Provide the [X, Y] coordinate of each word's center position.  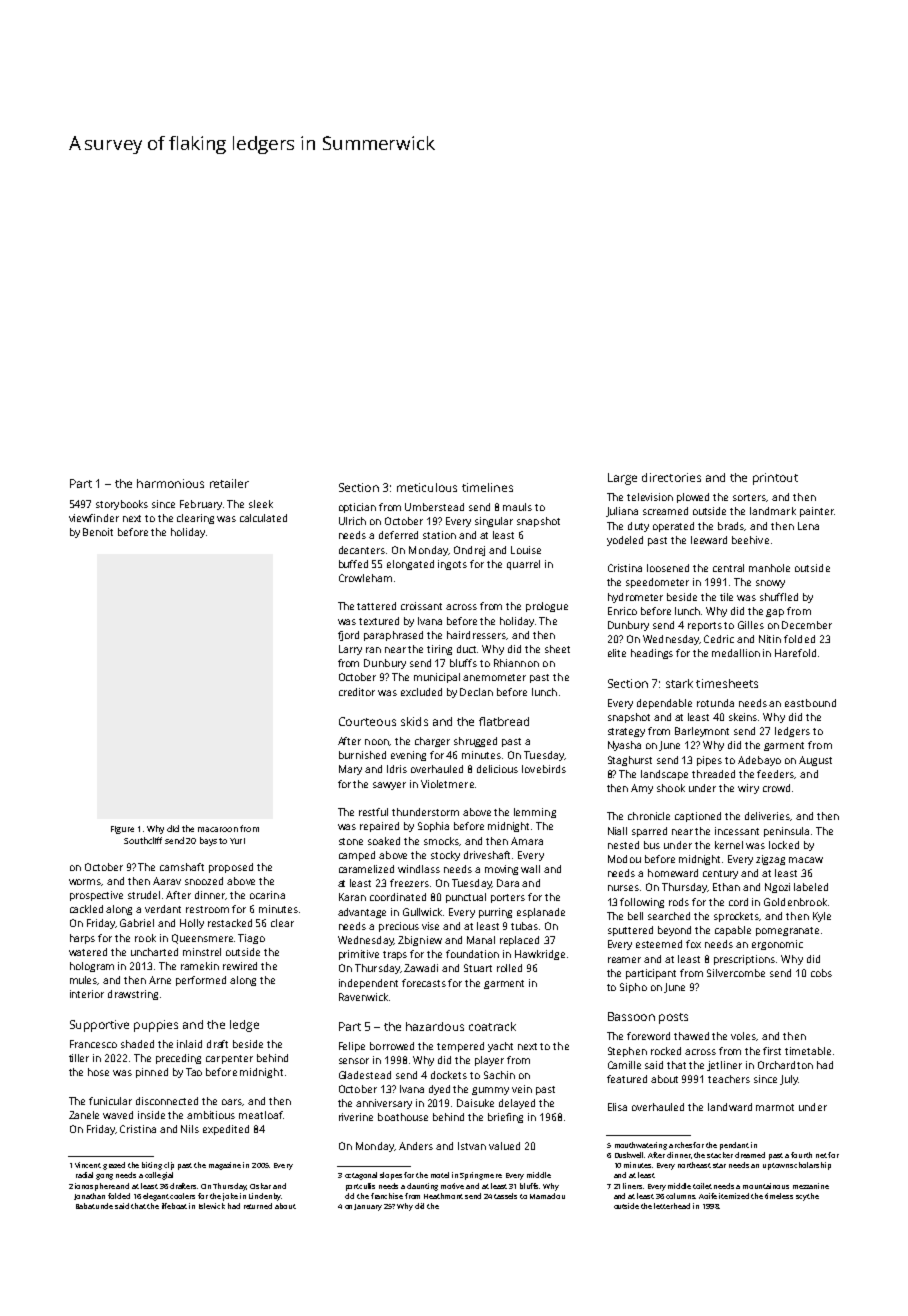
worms [85, 882]
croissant [421, 606]
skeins [744, 717]
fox [693, 944]
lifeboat [174, 1206]
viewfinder [94, 518]
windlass [419, 869]
